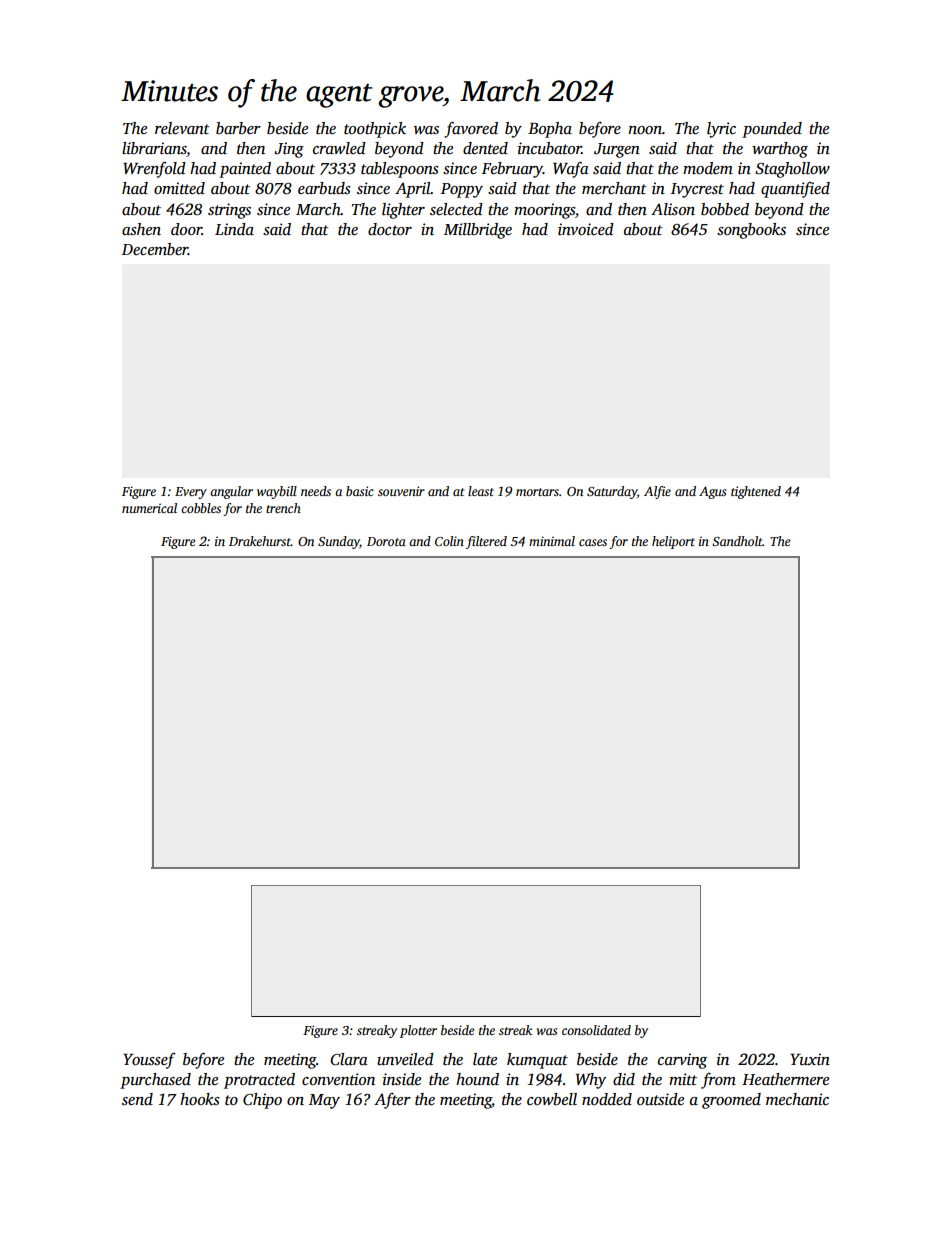 Image resolution: width=952 pixels, height=1233 pixels. I want to click on numerical, so click(149, 508).
